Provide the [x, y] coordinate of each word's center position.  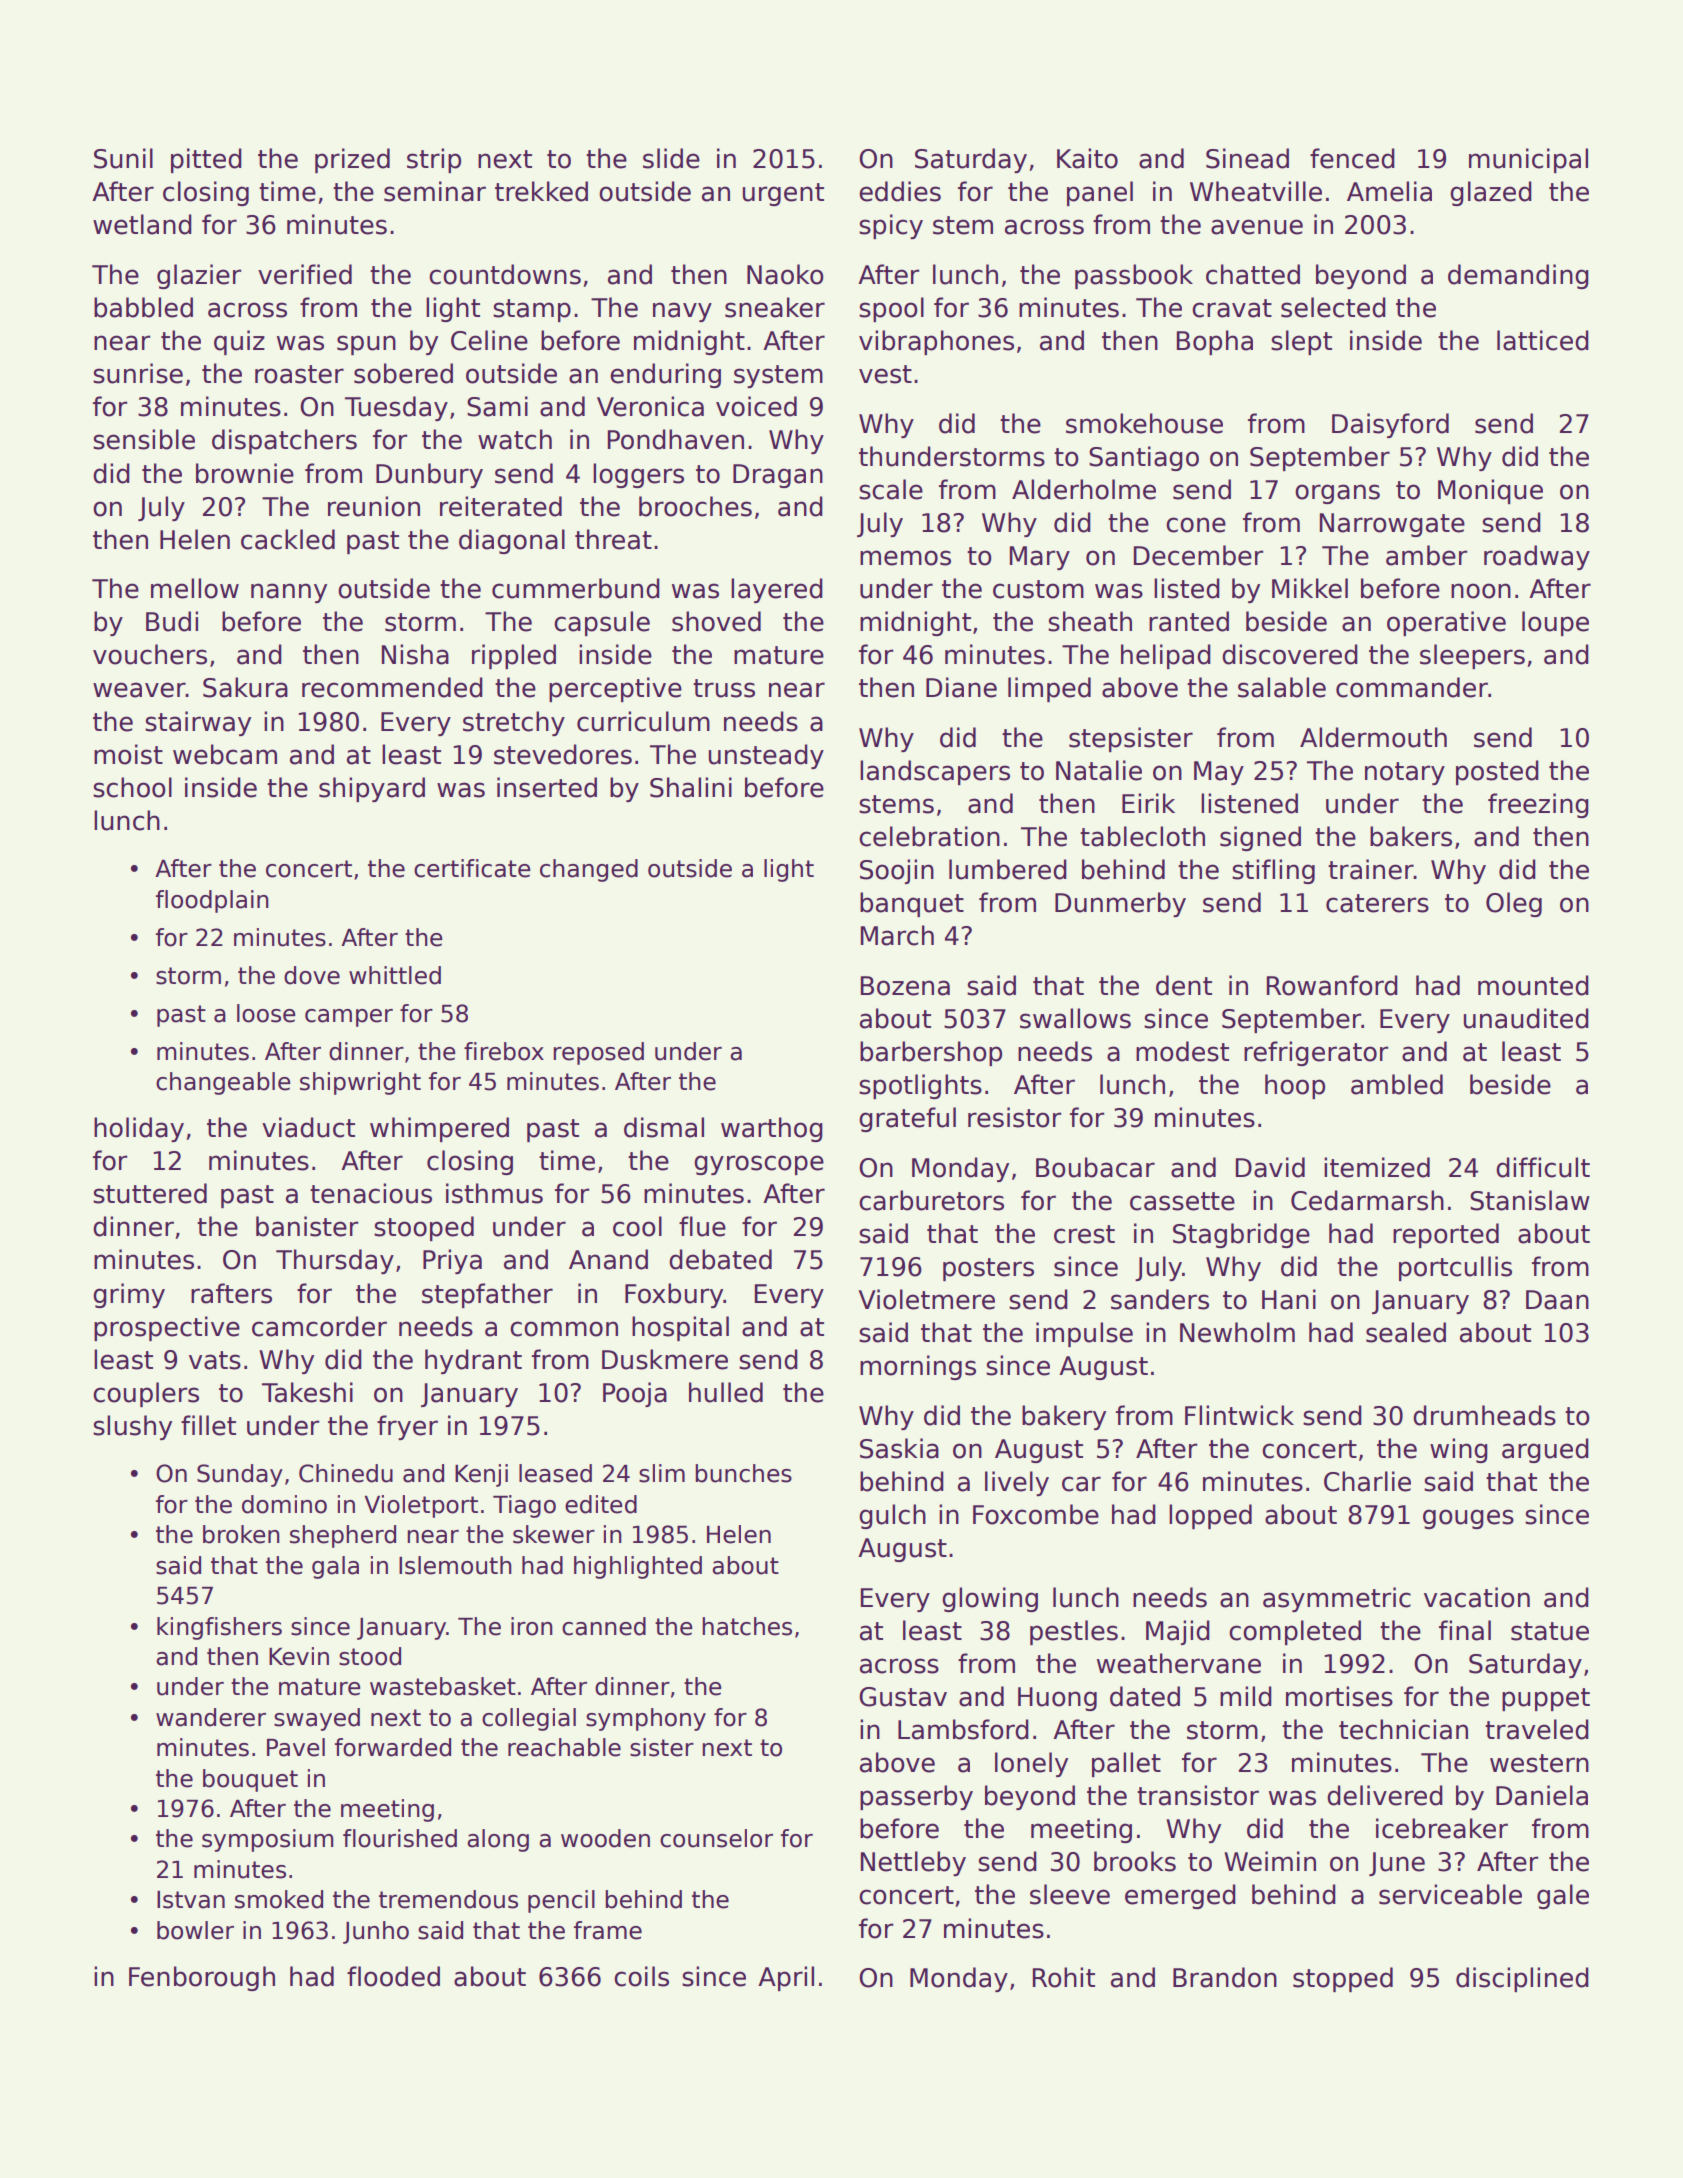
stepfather [487, 1295]
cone [1196, 525]
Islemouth [455, 1565]
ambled [1397, 1084]
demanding [1518, 276]
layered [777, 590]
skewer [554, 1534]
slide [671, 158]
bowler [195, 1930]
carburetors [931, 1200]
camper [349, 1018]
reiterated [501, 506]
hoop [1295, 1086]
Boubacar [1095, 1167]
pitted [206, 160]
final [1465, 1630]
